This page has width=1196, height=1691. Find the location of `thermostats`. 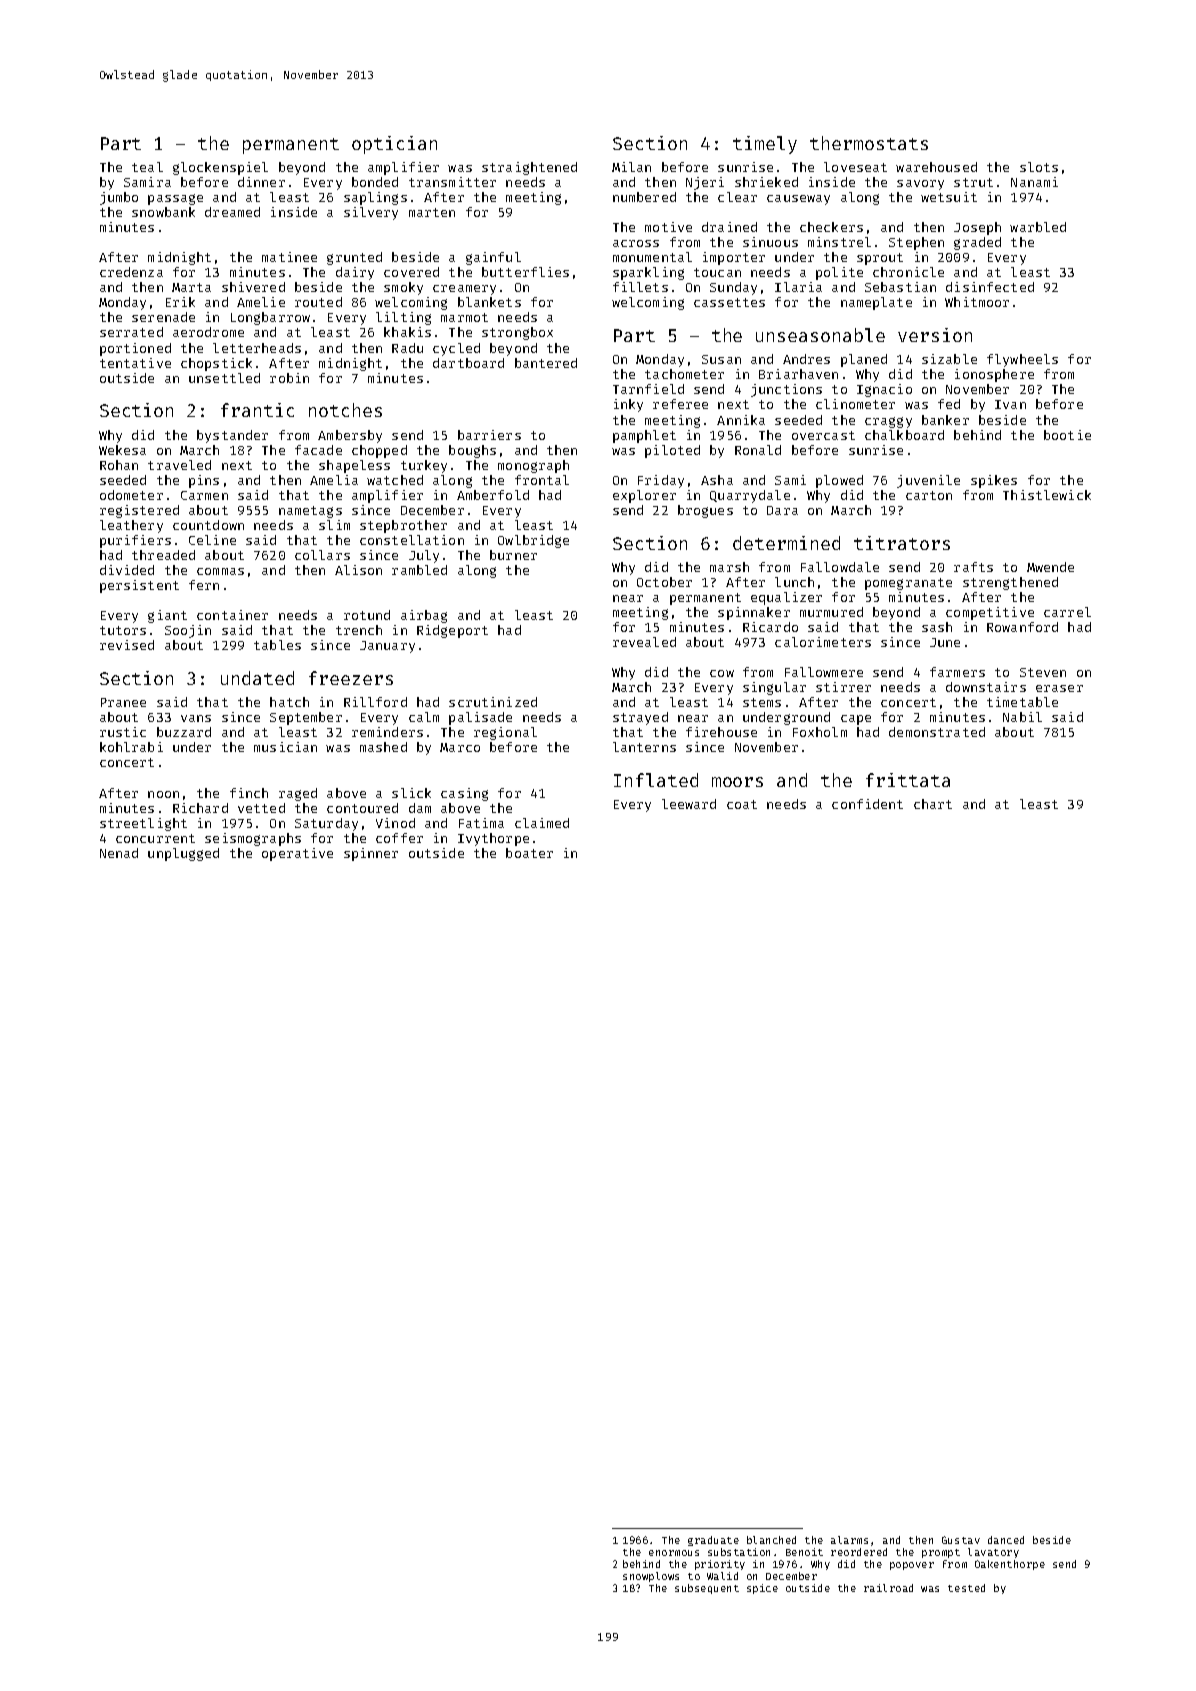

thermostats is located at coordinates (869, 143).
